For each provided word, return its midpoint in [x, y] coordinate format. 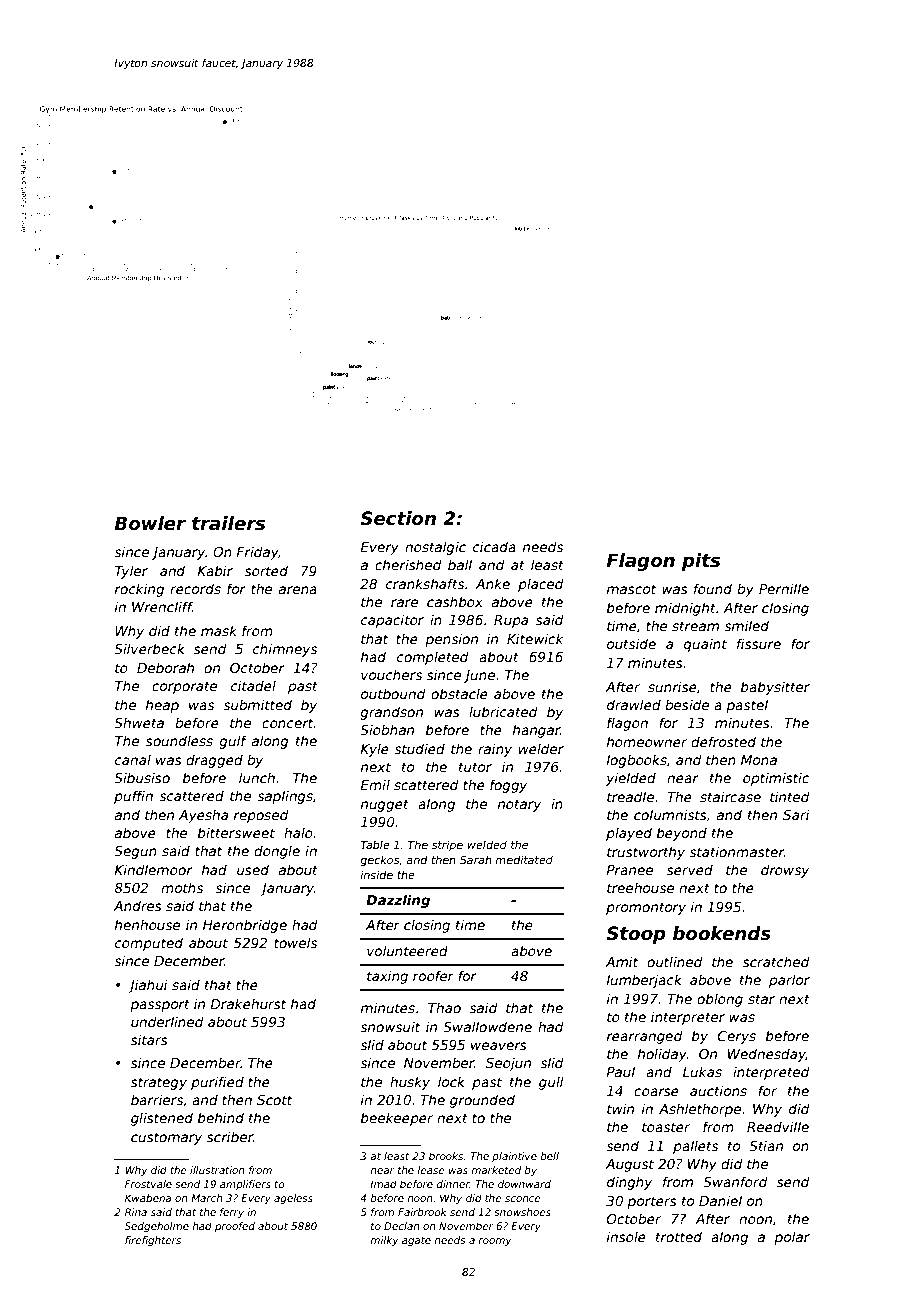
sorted [266, 570]
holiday [662, 1055]
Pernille [784, 588]
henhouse [147, 924]
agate [416, 1241]
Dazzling [398, 901]
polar [792, 1238]
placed [541, 585]
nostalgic [435, 548]
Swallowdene [487, 1026]
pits [701, 562]
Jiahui [148, 986]
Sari [796, 814]
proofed [235, 1227]
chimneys [285, 650]
